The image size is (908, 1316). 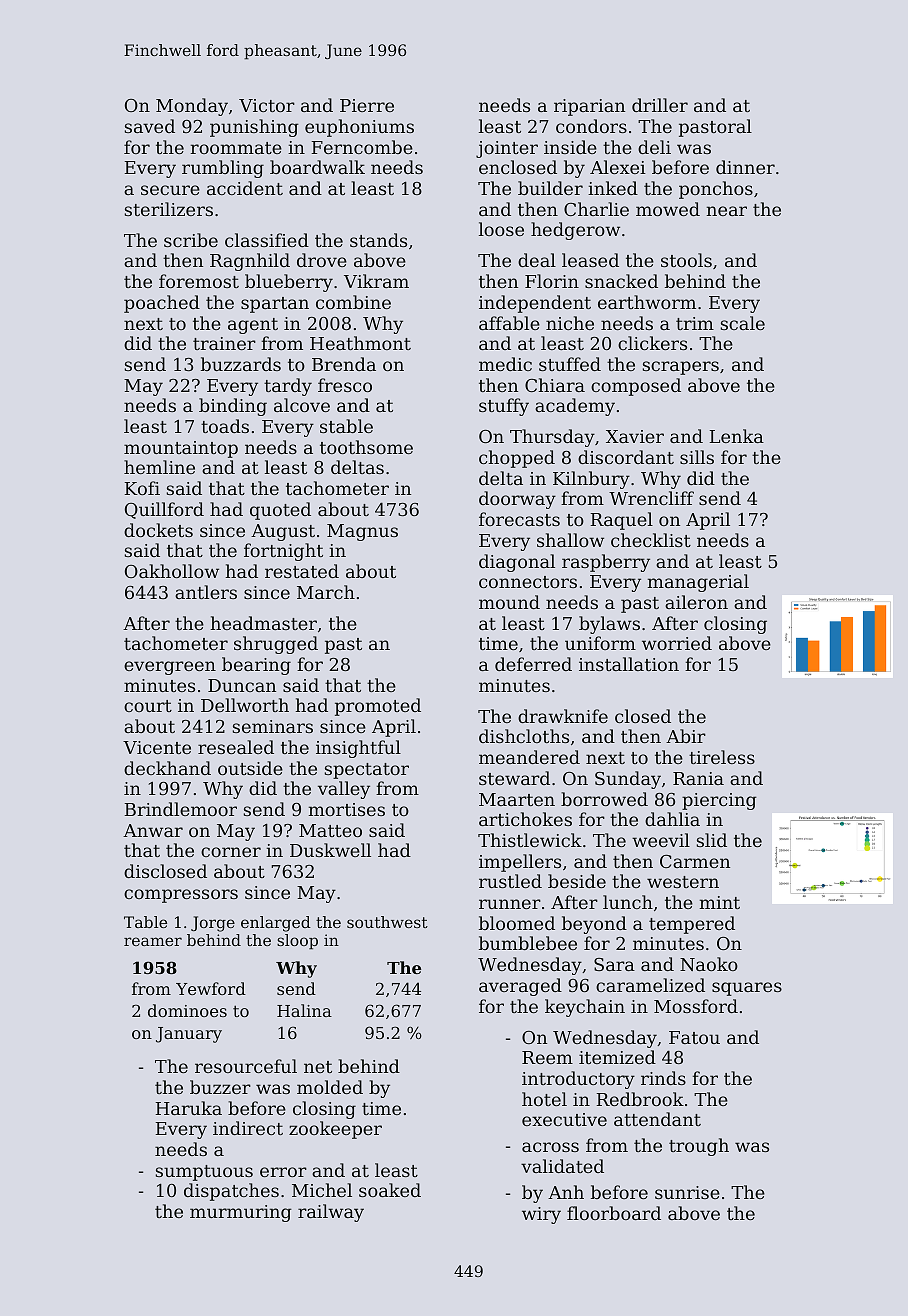 I want to click on trim, so click(x=695, y=323).
